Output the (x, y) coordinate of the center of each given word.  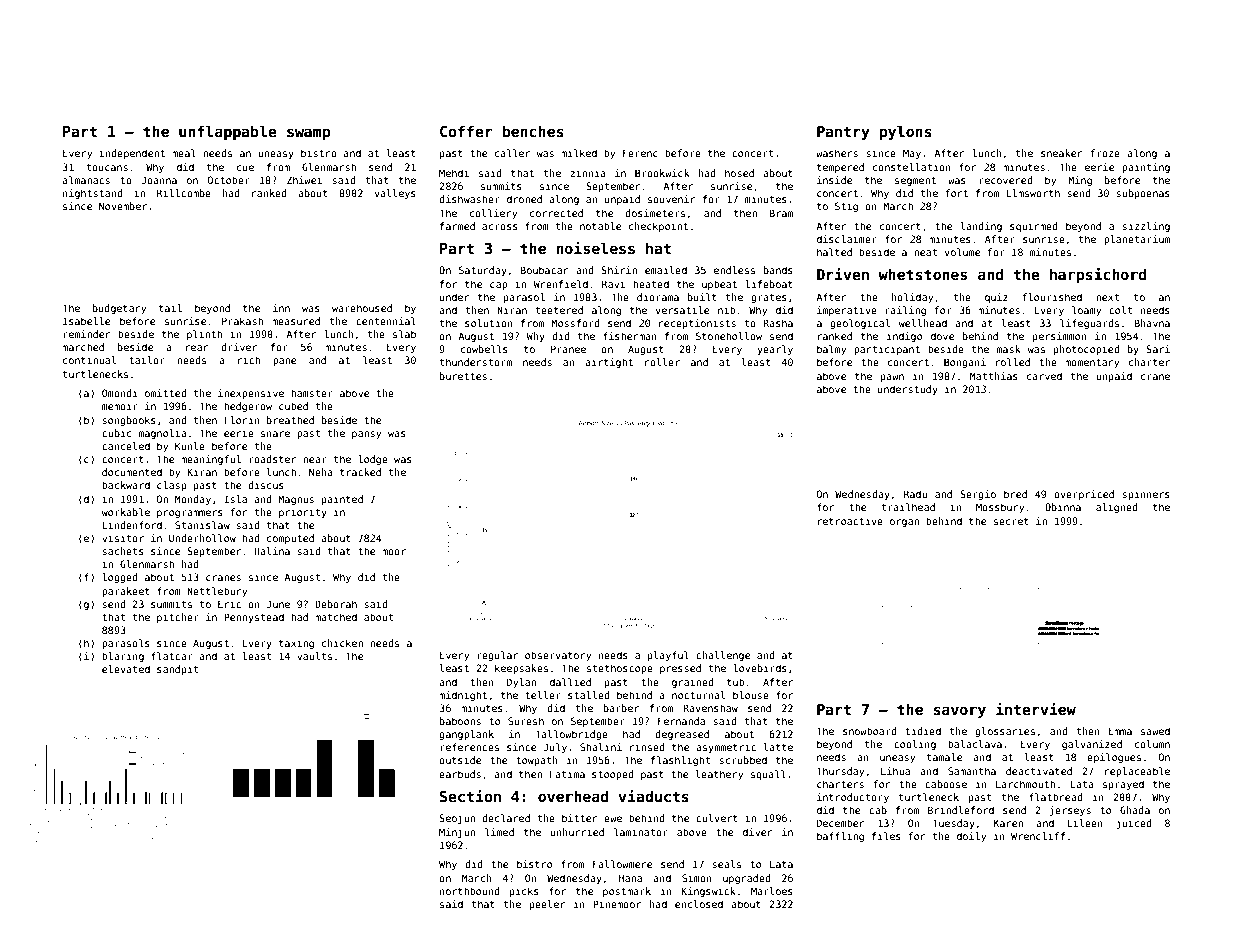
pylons (905, 132)
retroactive (850, 521)
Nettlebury (217, 592)
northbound (470, 891)
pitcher (178, 618)
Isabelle (86, 321)
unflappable (228, 132)
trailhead (908, 507)
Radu (915, 494)
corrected (556, 213)
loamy (1086, 311)
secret (1011, 521)
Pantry (843, 133)
